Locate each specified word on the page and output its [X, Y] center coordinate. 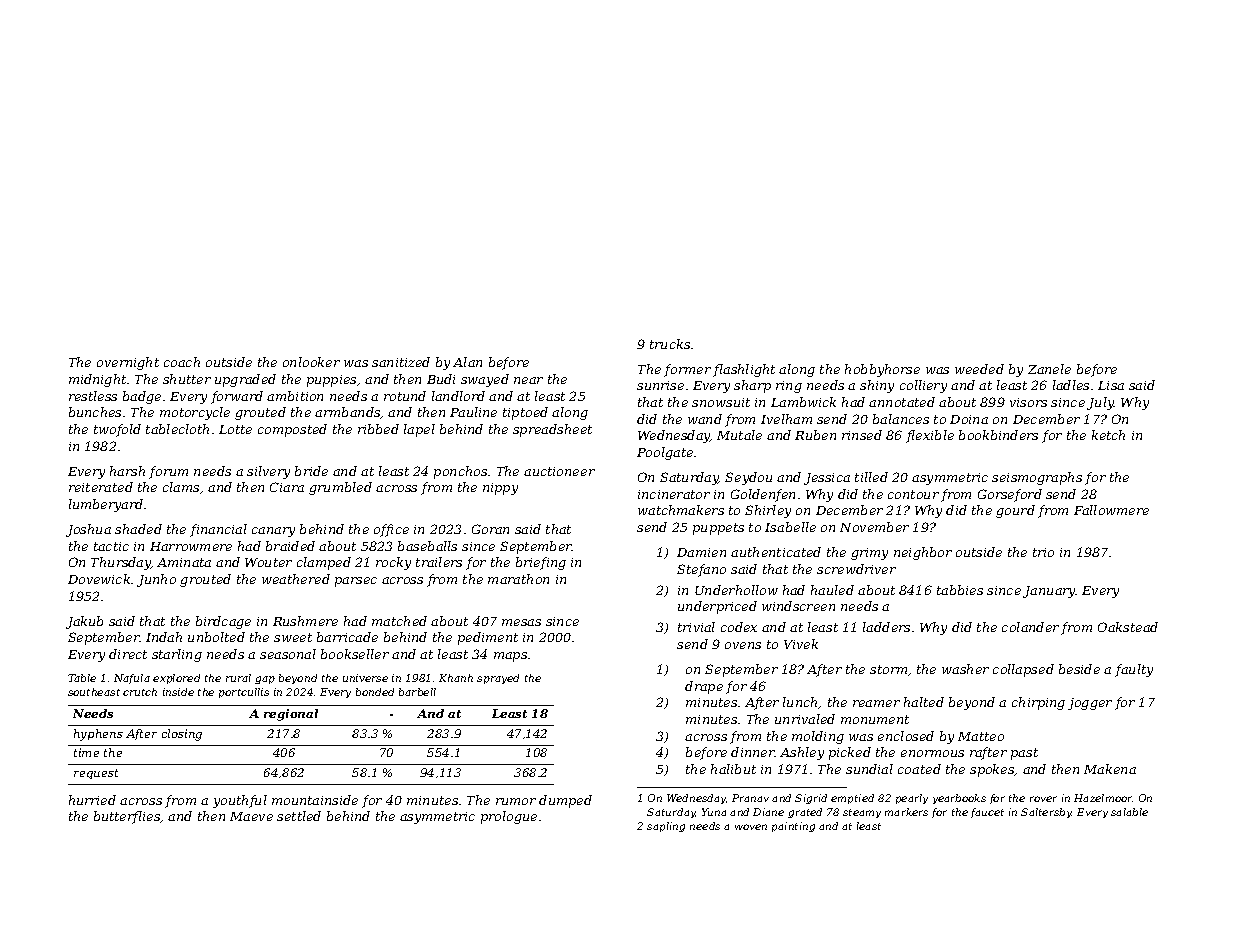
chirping [1038, 703]
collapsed [1023, 670]
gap [265, 680]
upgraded [245, 380]
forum [168, 472]
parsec [356, 582]
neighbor [923, 553]
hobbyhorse [882, 370]
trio [1043, 552]
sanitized [401, 362]
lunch [800, 702]
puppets [718, 529]
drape [704, 687]
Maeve [251, 816]
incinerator [674, 494]
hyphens [98, 735]
